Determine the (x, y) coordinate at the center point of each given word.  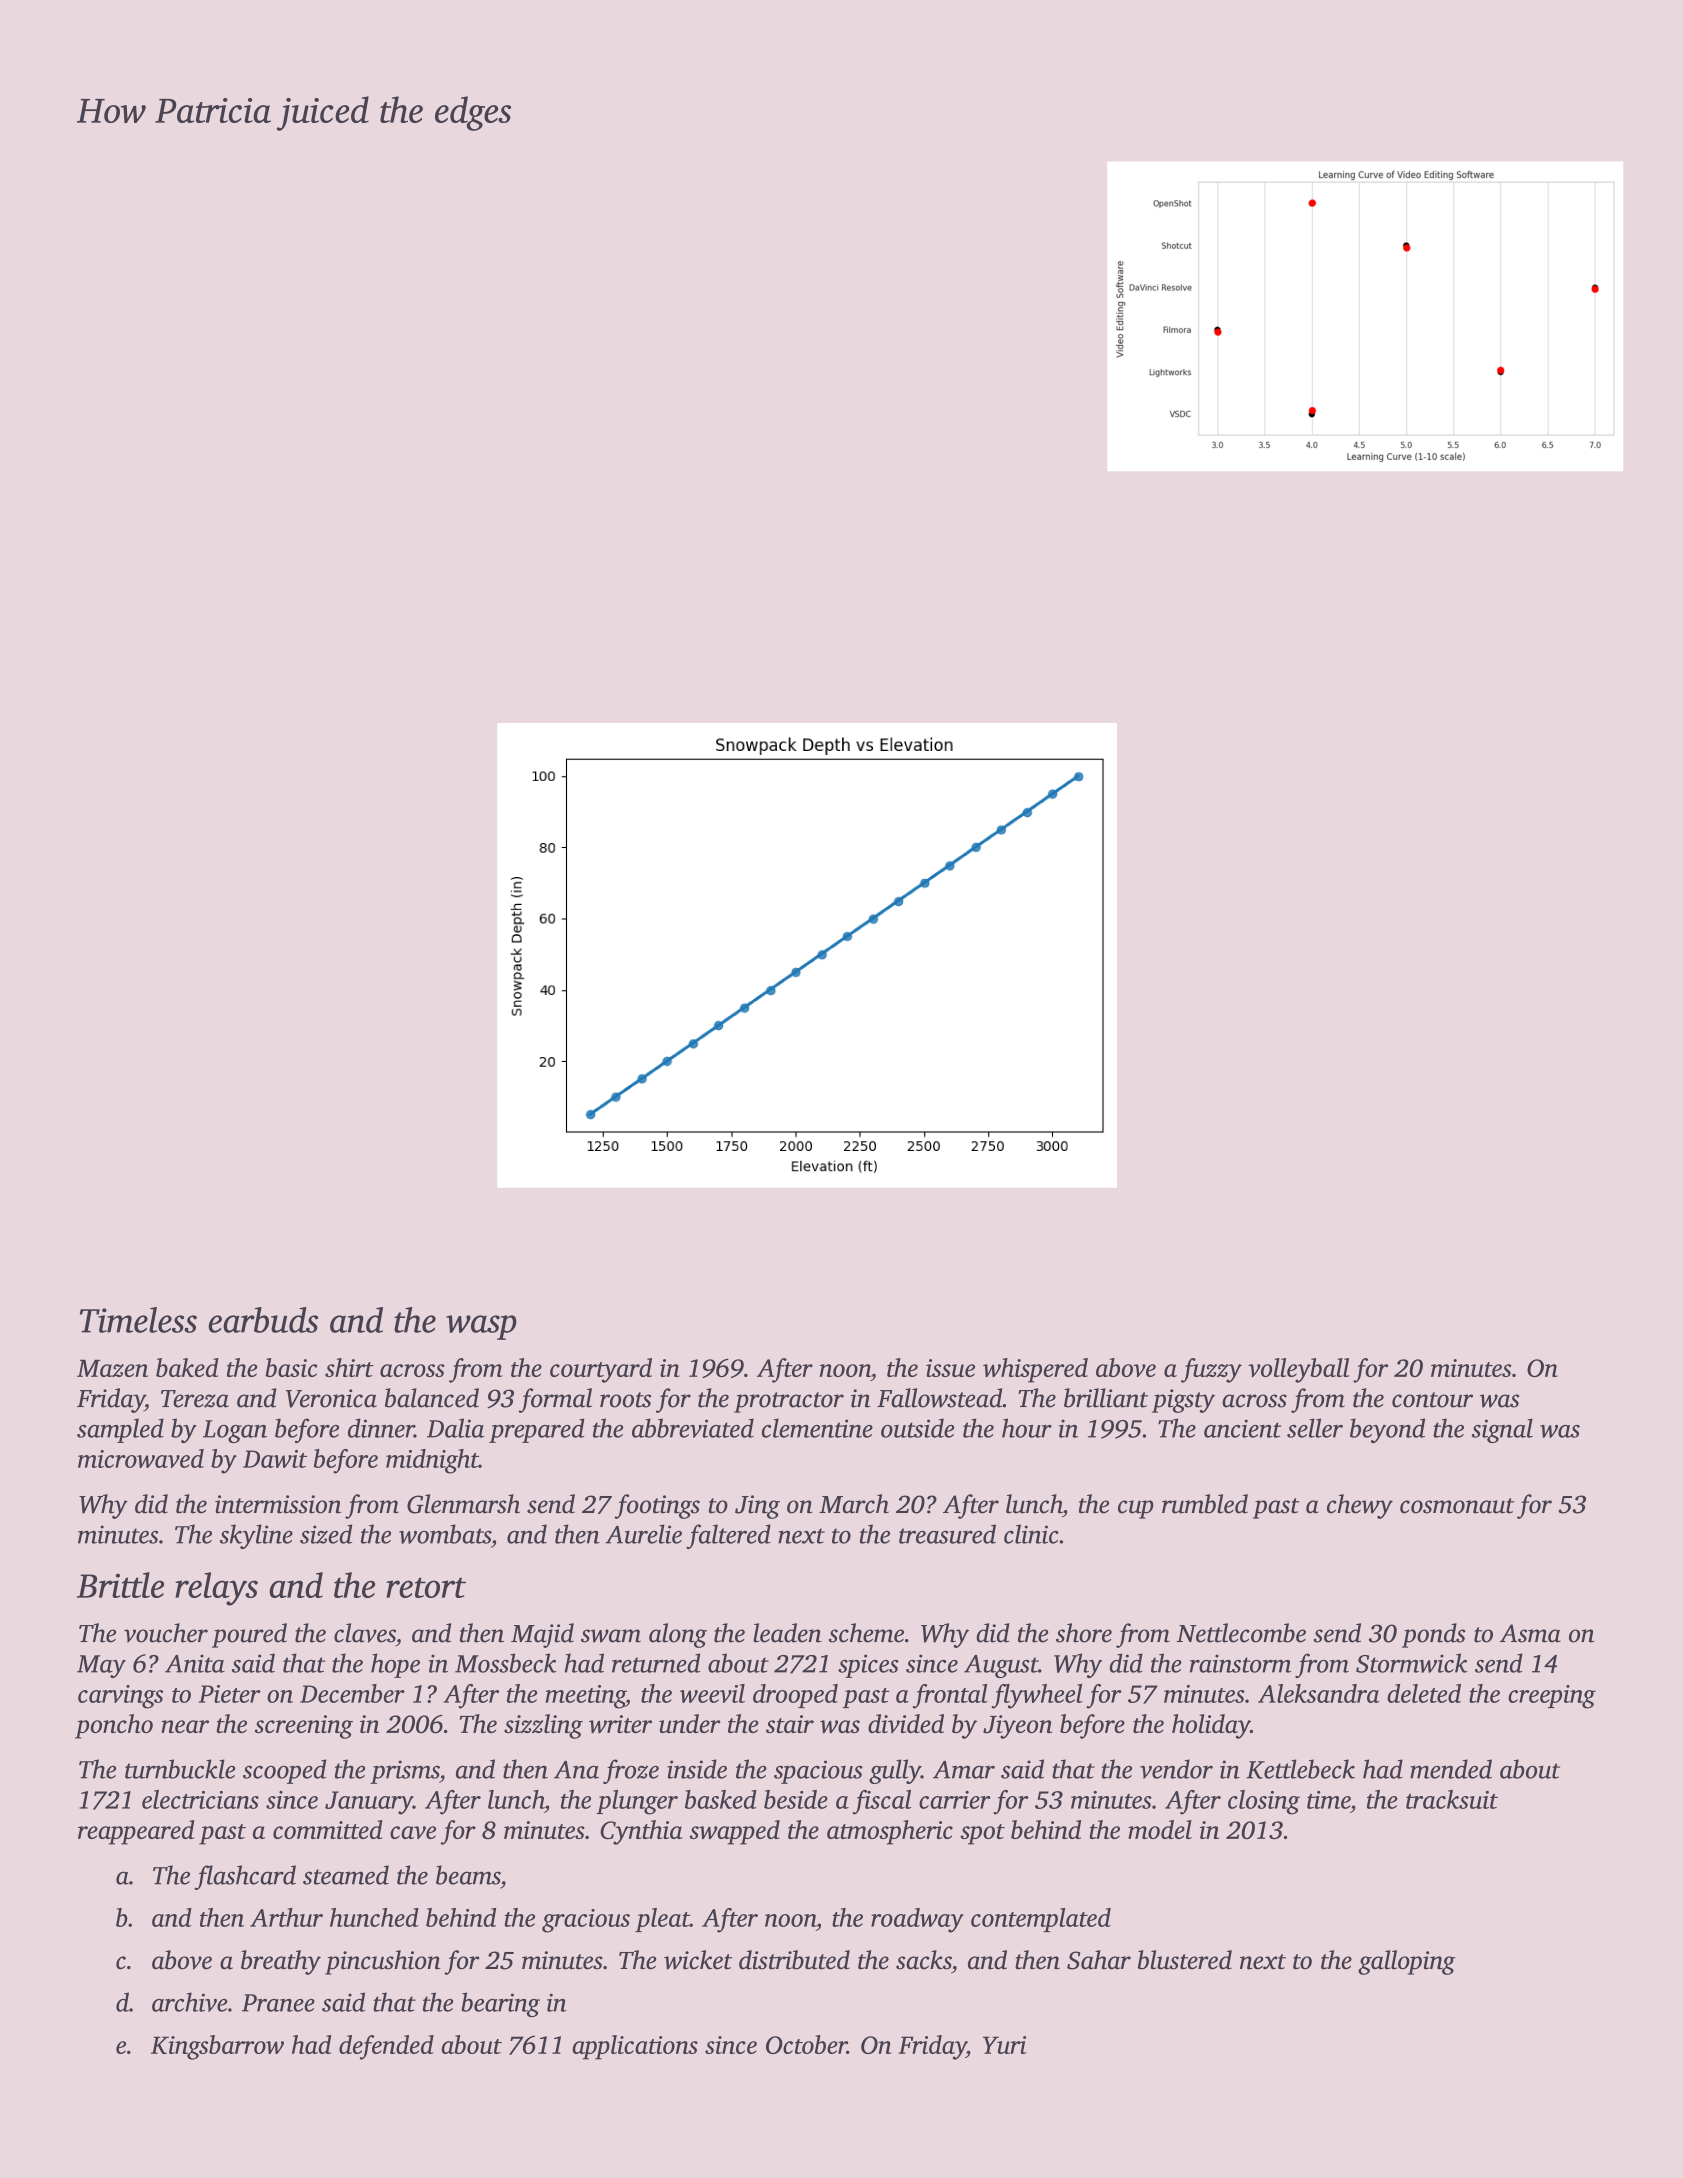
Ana (576, 1770)
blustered (1185, 1960)
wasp (481, 1327)
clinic (1031, 1534)
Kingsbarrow (217, 2047)
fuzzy (1211, 1370)
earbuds (263, 1320)
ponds (1434, 1635)
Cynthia (641, 1832)
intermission (278, 1504)
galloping (1406, 1962)
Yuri (1005, 2045)
